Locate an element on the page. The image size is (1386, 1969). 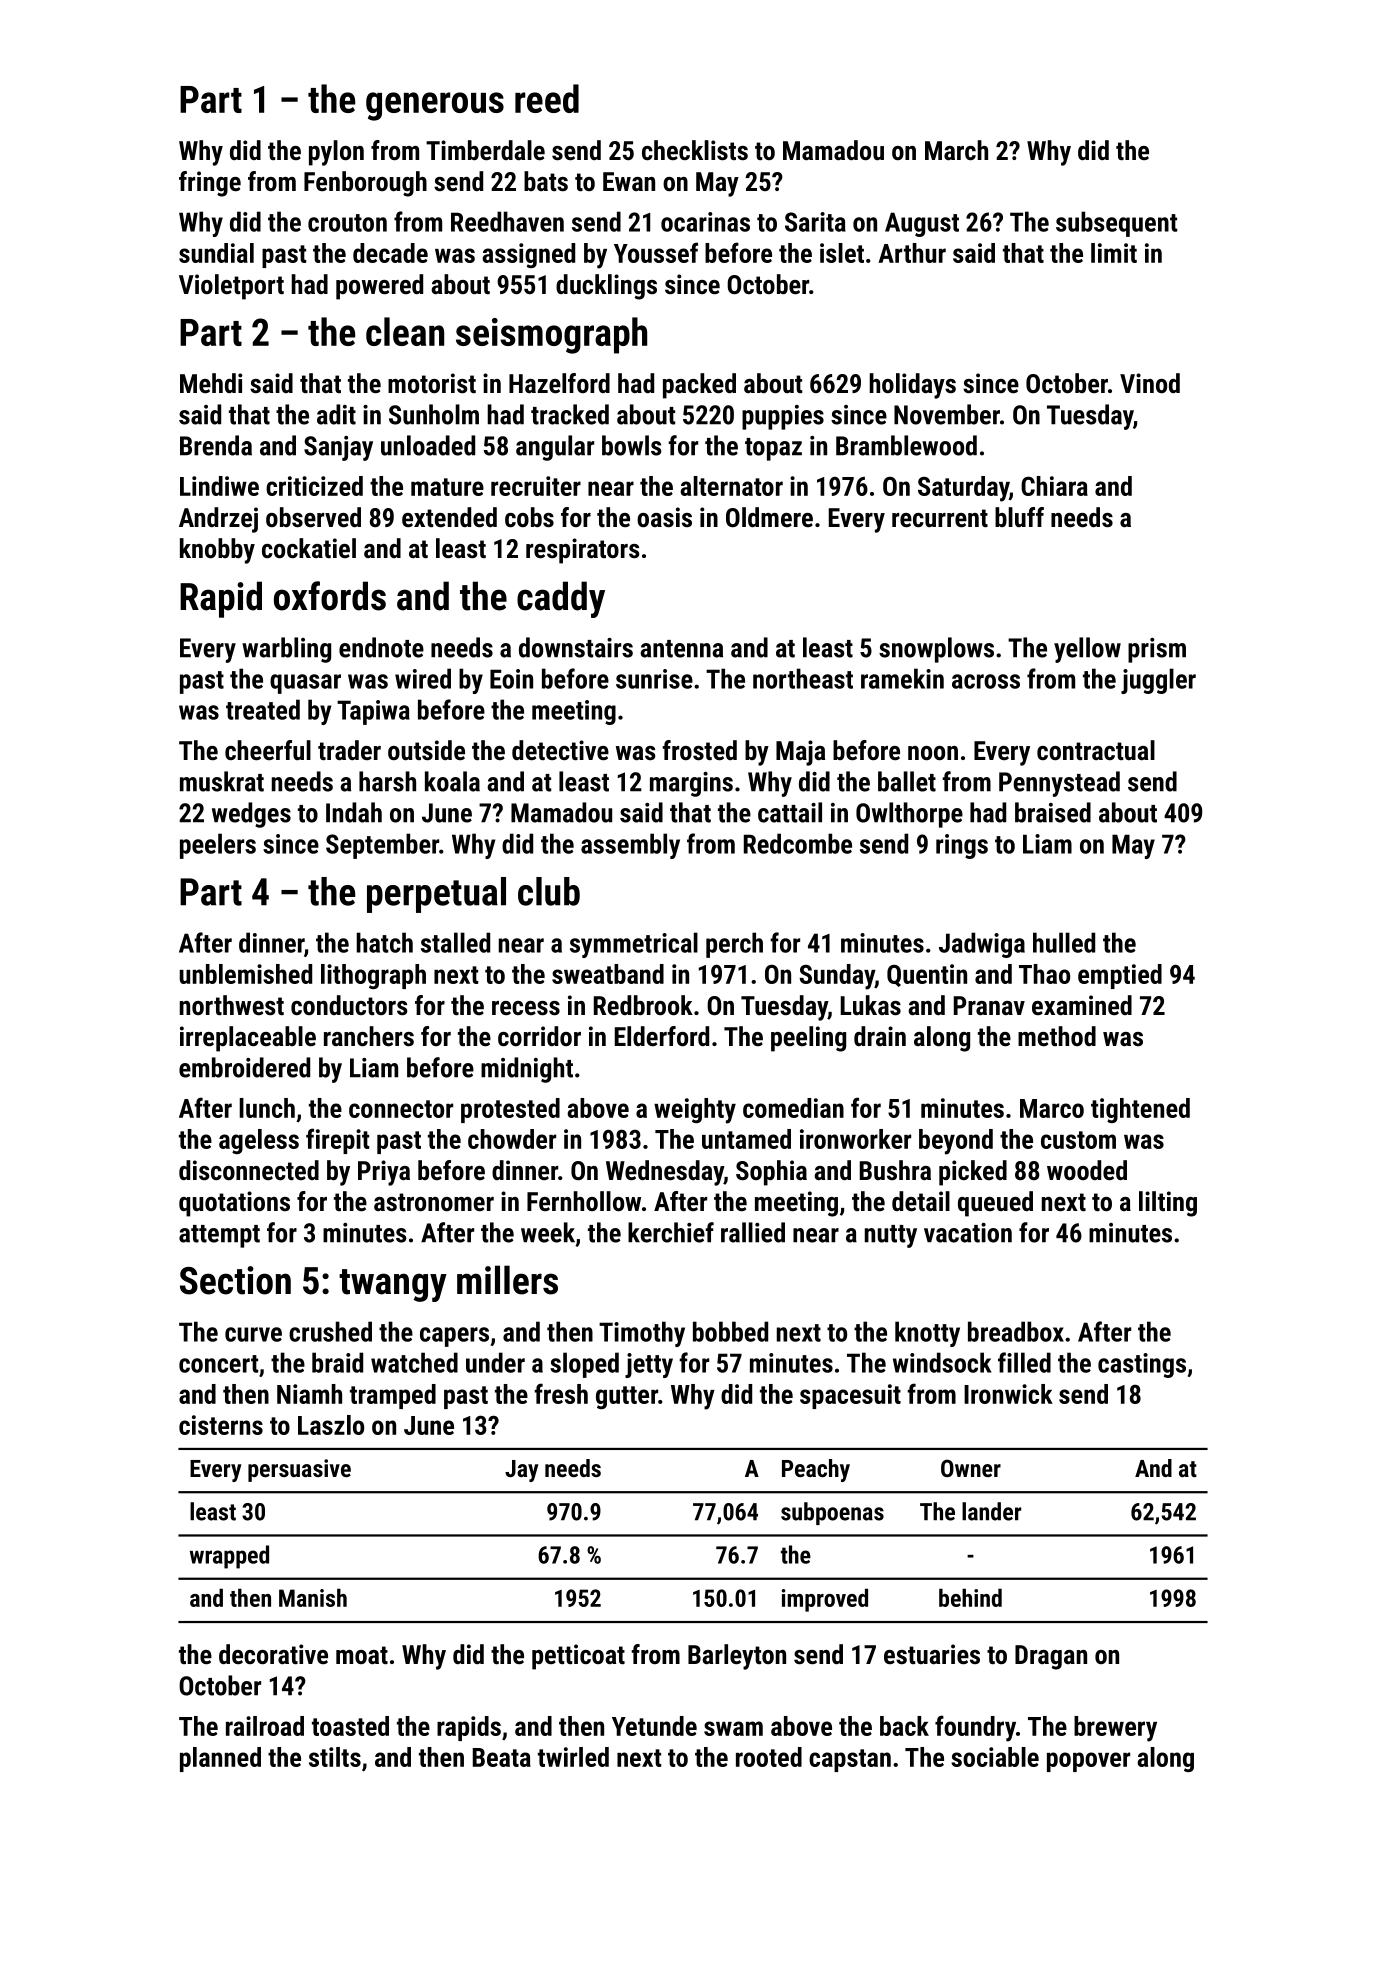
Oldmere is located at coordinates (769, 517).
